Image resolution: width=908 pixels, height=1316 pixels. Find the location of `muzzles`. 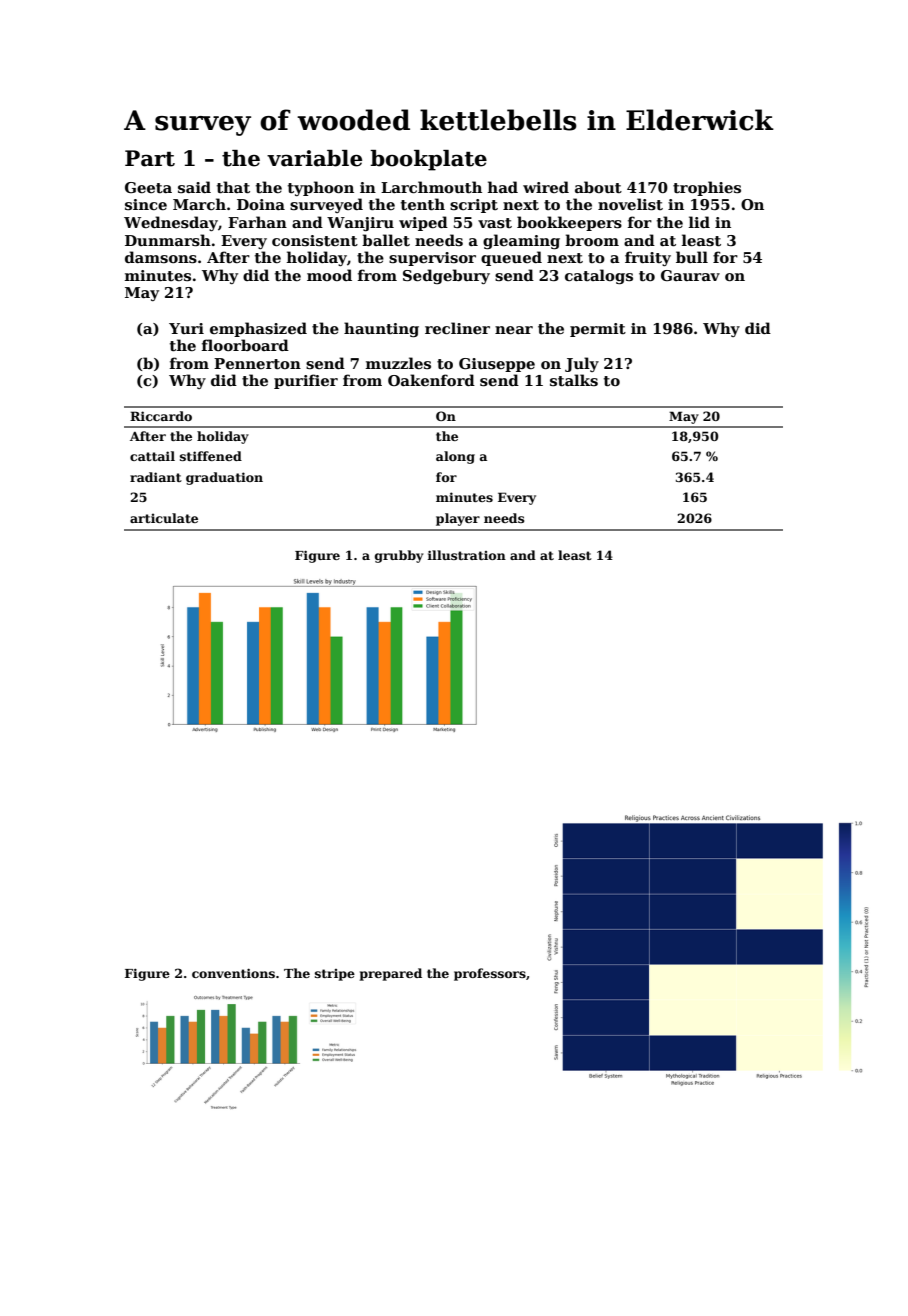

muzzles is located at coordinates (398, 363).
